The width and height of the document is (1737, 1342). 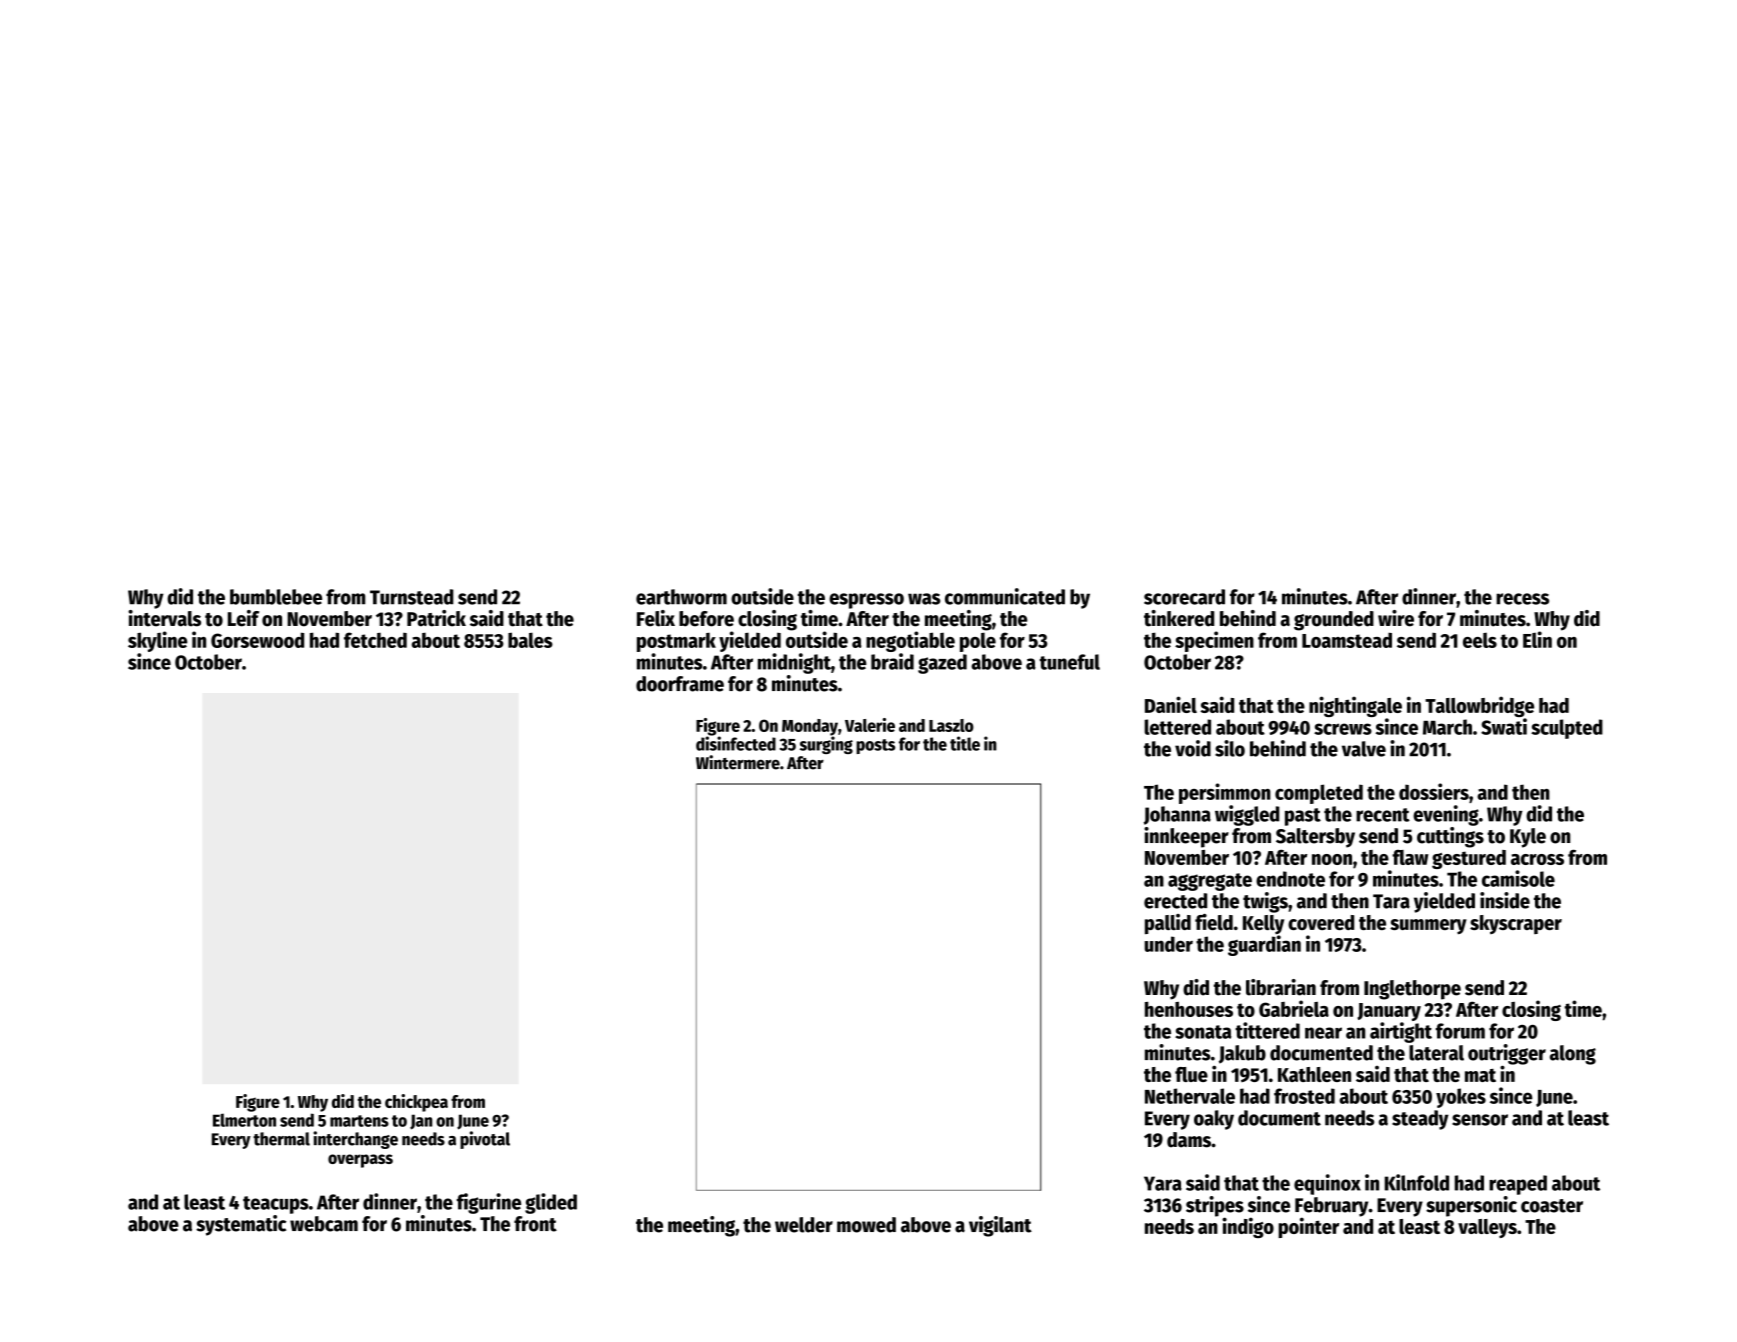 What do you see at coordinates (866, 1225) in the document?
I see `mowed` at bounding box center [866, 1225].
